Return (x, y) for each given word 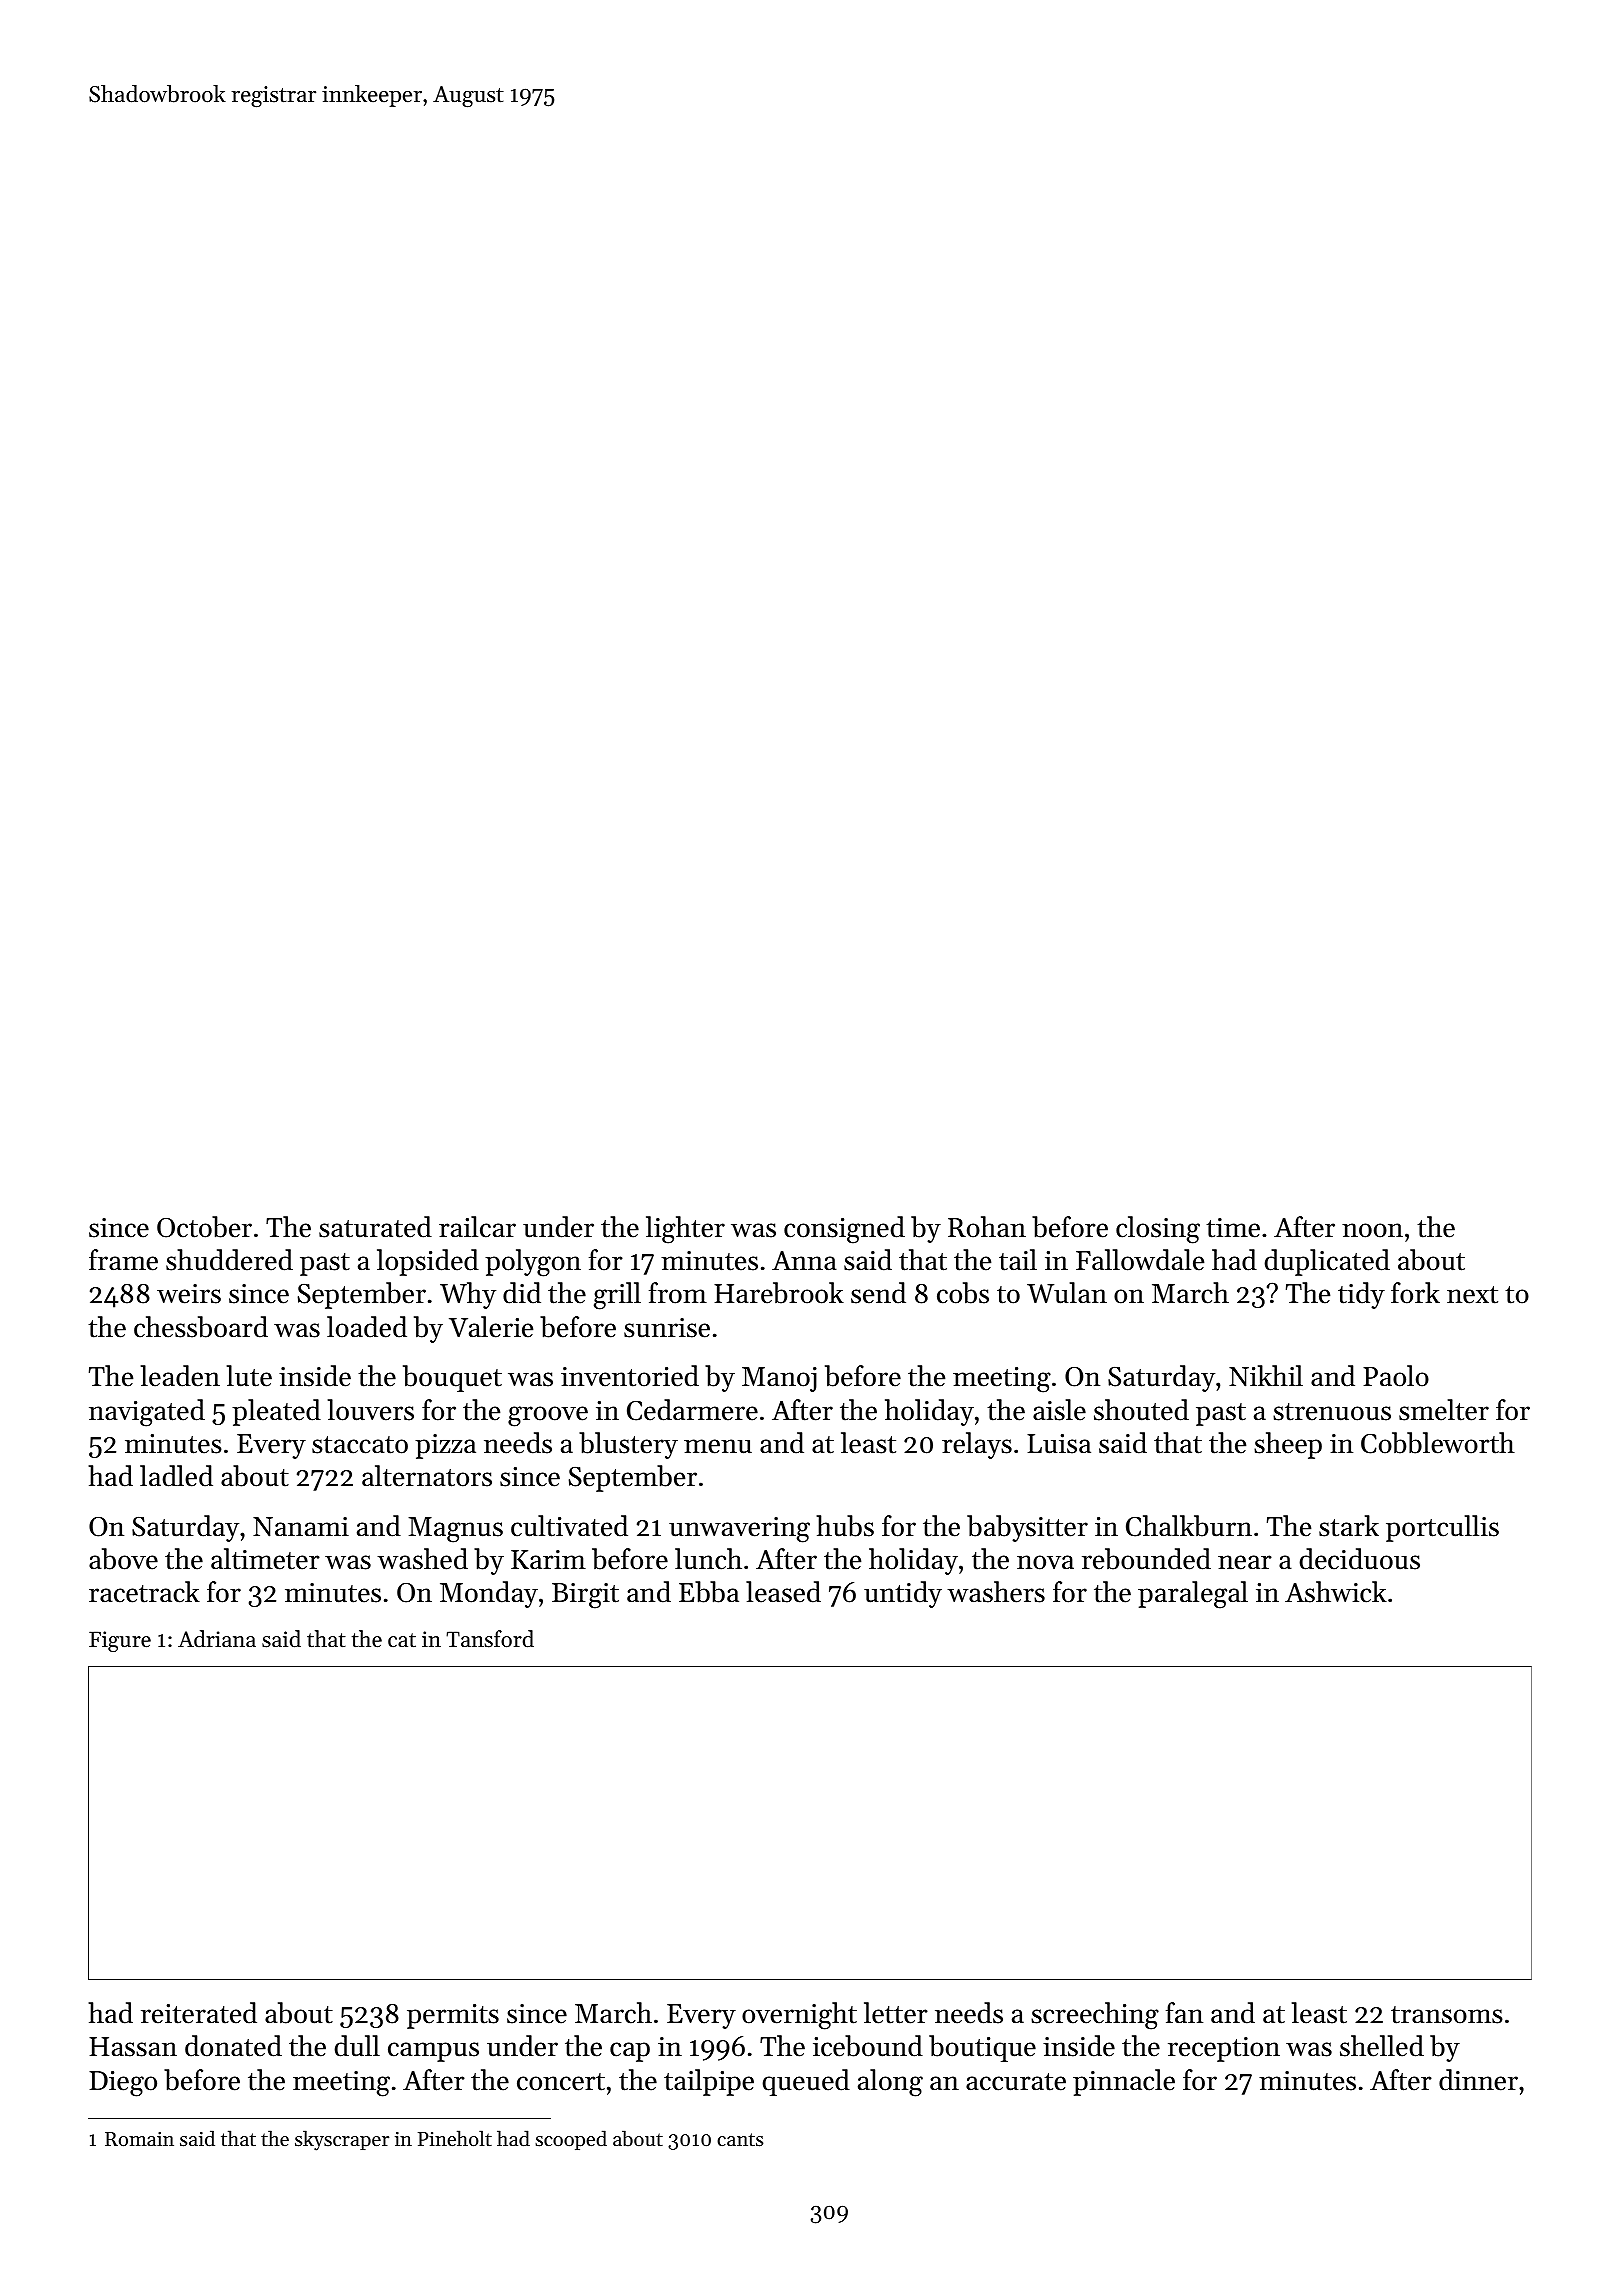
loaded (367, 1327)
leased (783, 1592)
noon (1372, 1230)
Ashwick (1336, 1592)
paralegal (1193, 1595)
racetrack (144, 1592)
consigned (844, 1230)
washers (996, 1592)
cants (740, 2140)
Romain (139, 2139)
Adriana (217, 1639)
